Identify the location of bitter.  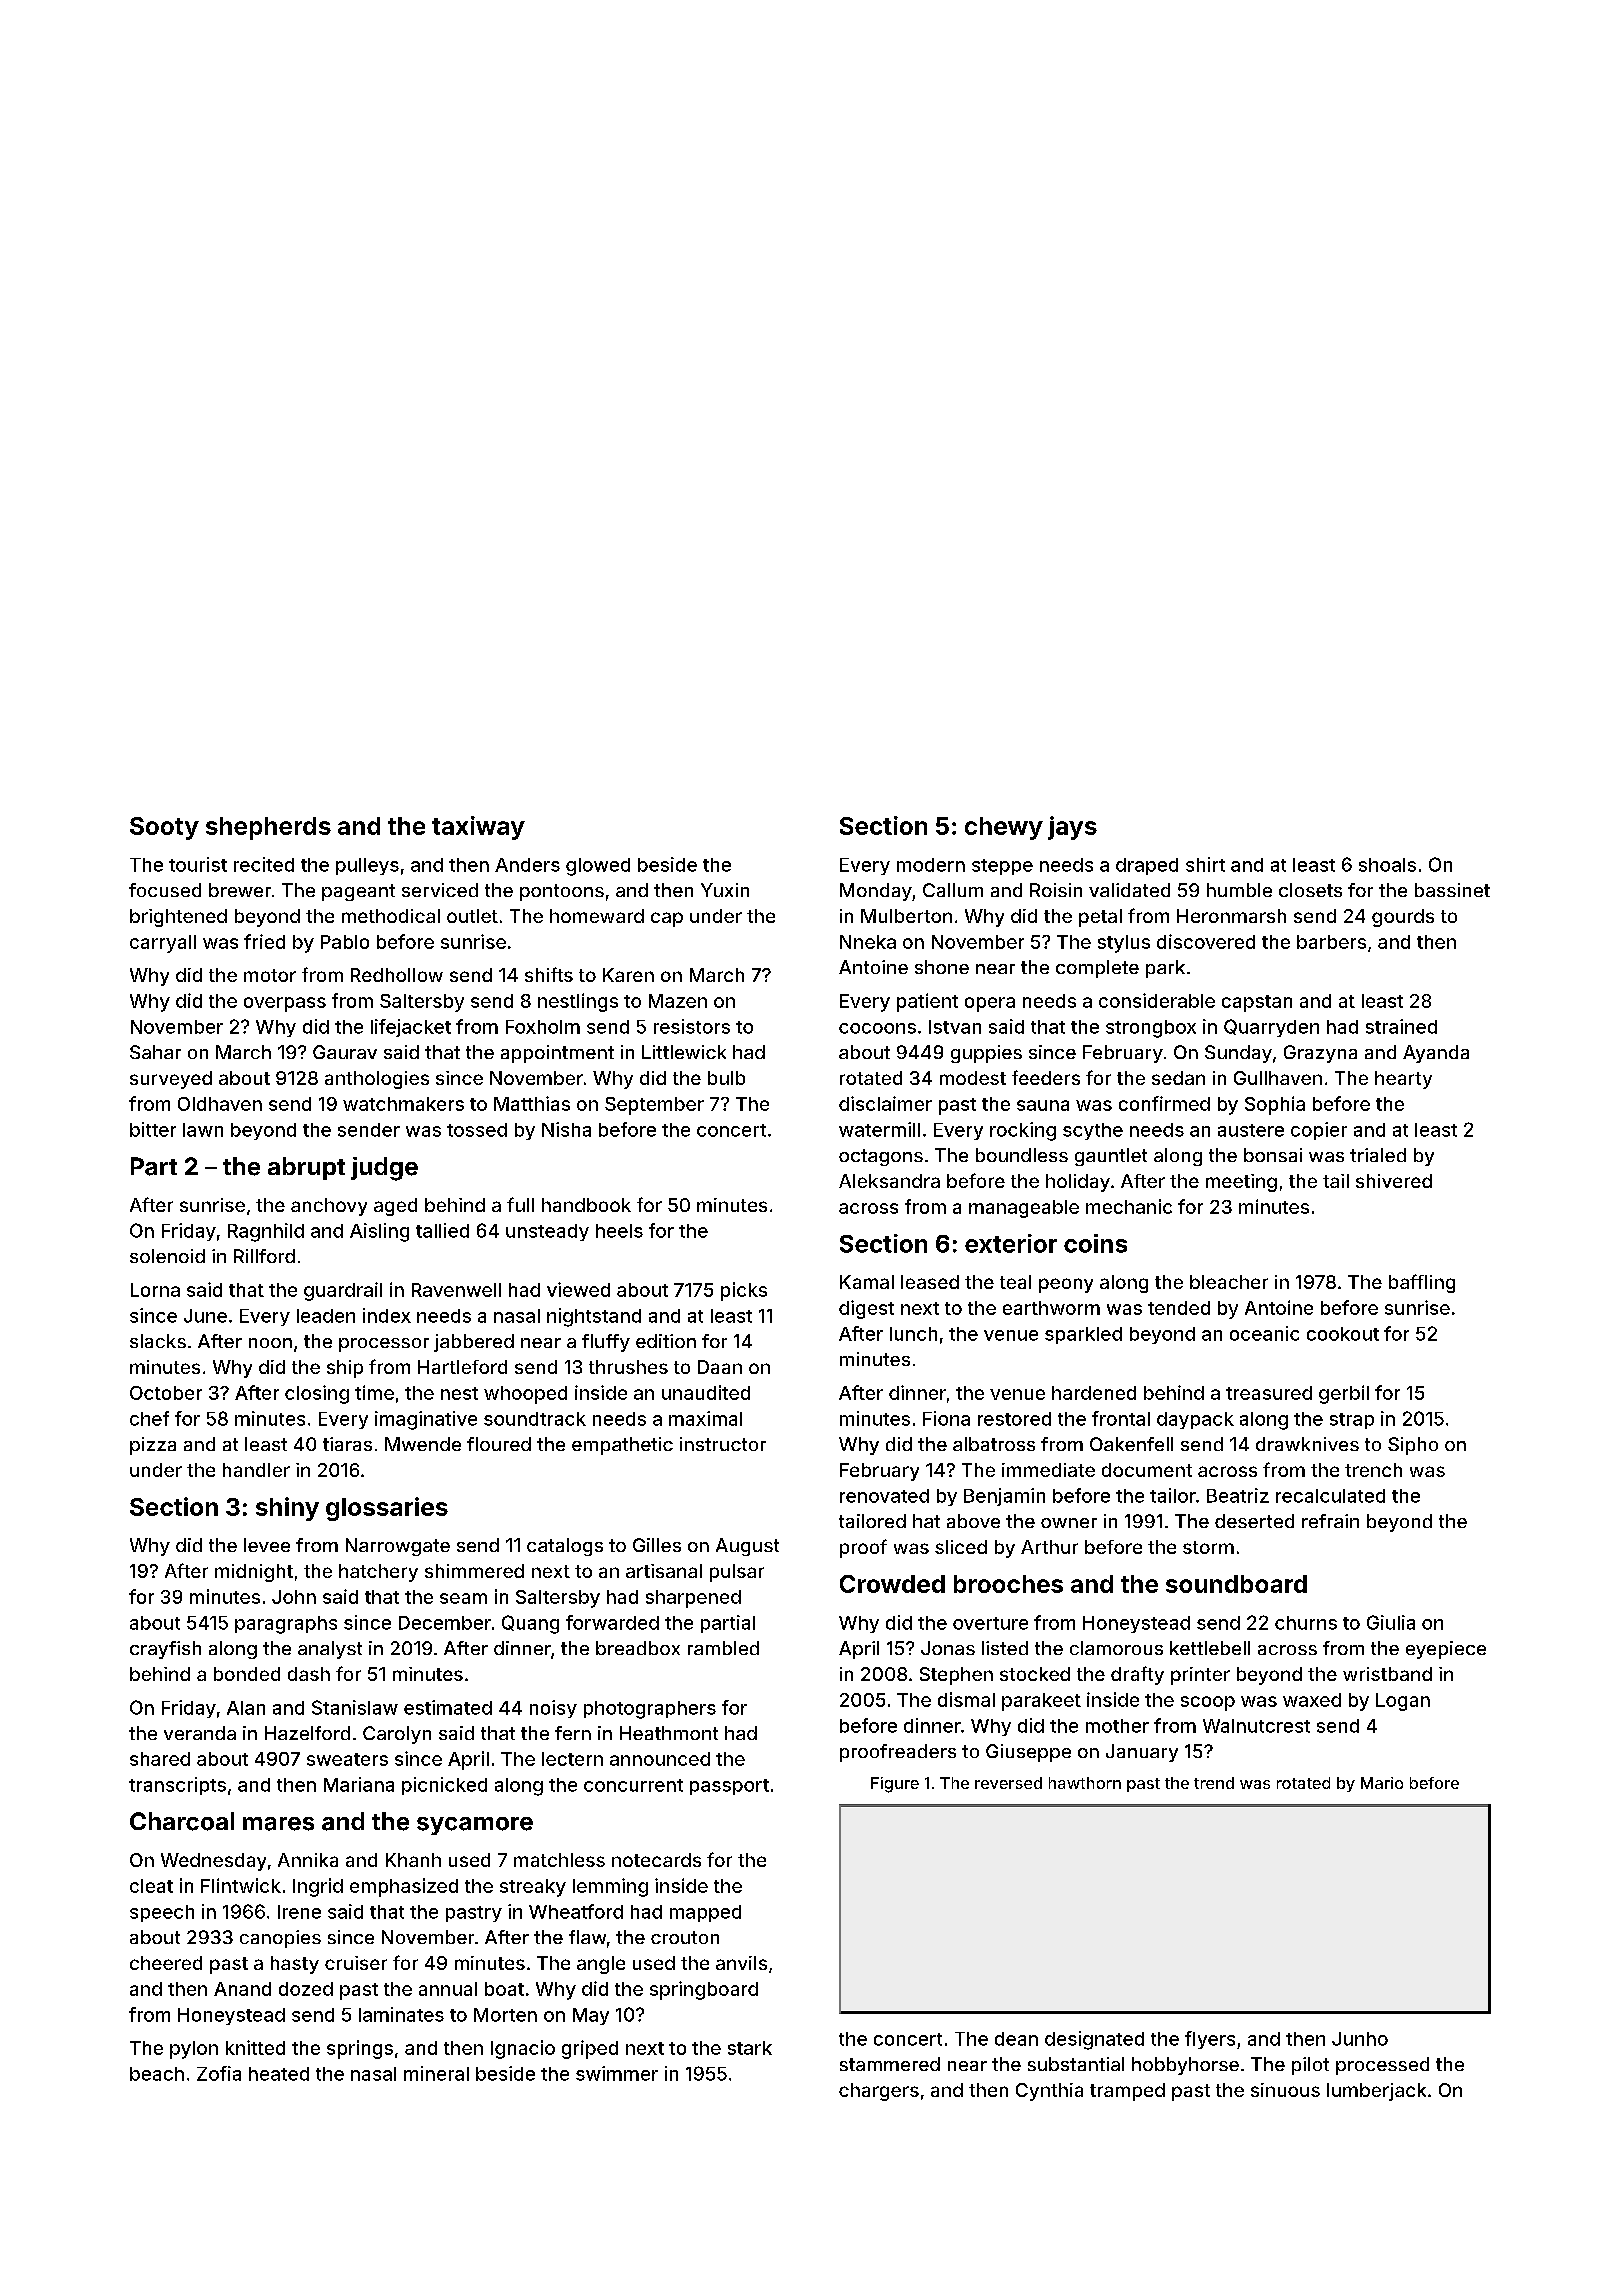
(153, 1129).
